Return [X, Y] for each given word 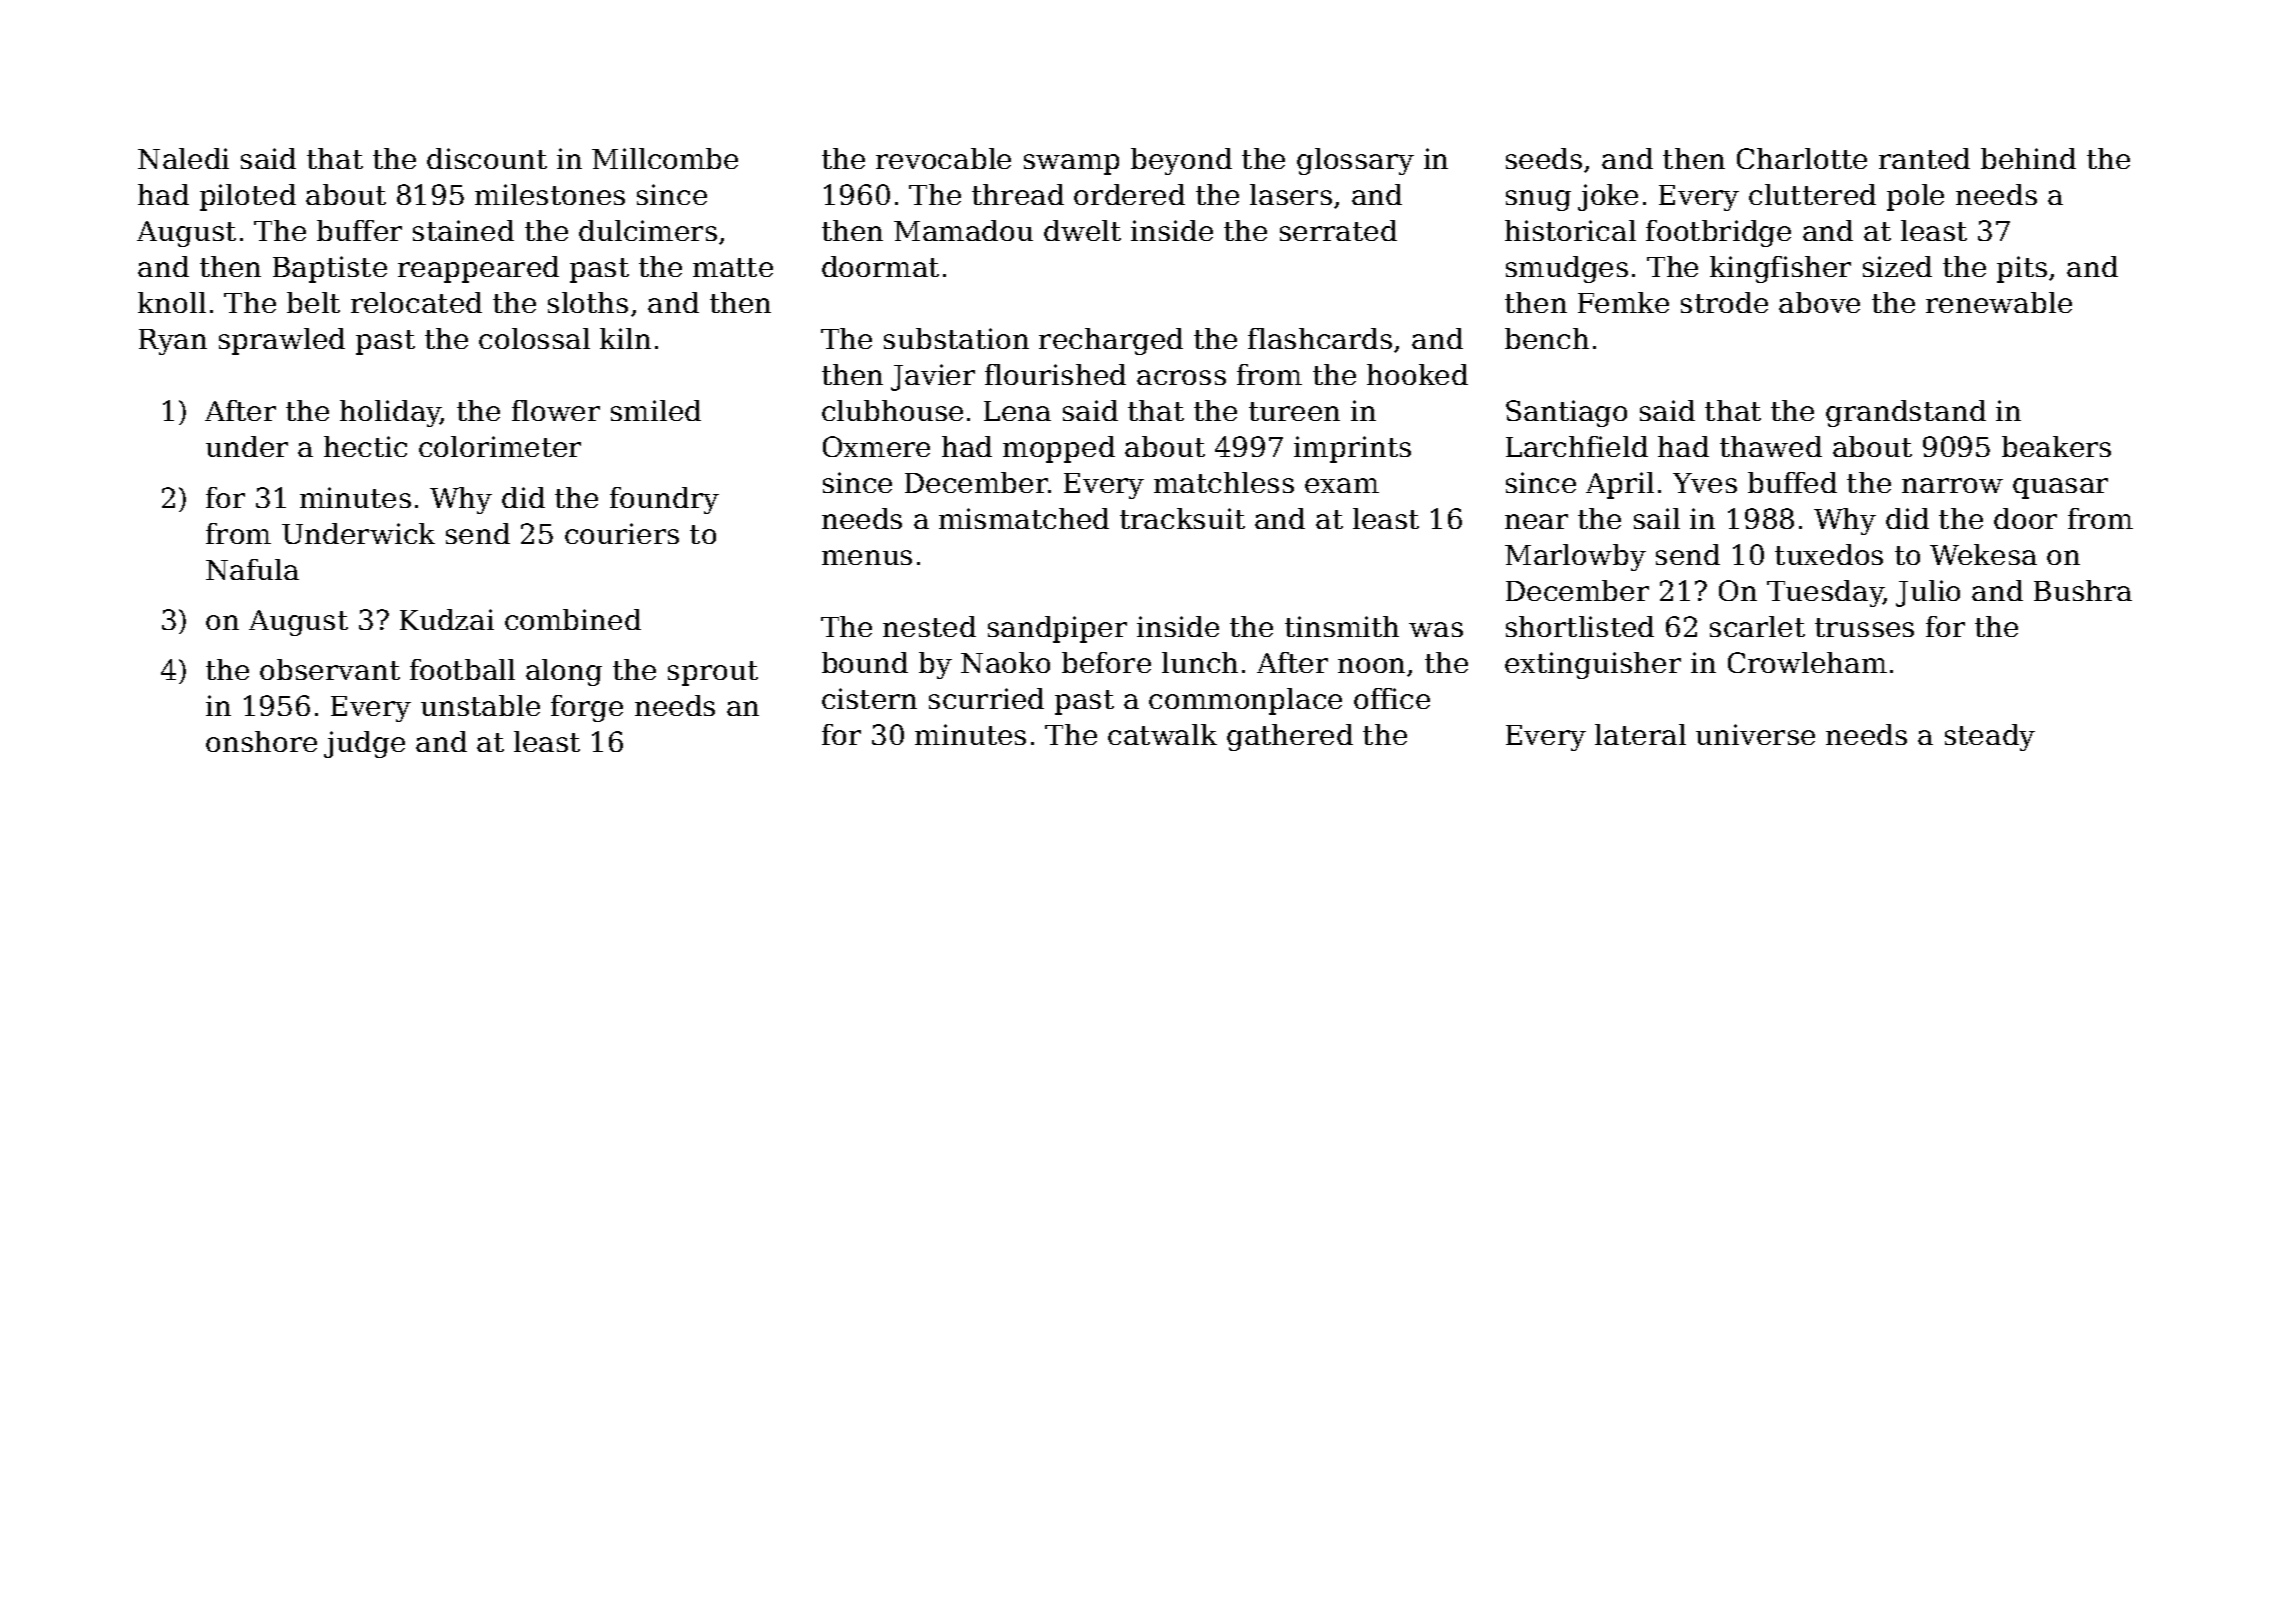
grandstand [1906, 413]
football [462, 669]
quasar [2060, 488]
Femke [1623, 302]
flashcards [1320, 338]
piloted [248, 197]
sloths [588, 302]
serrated [1338, 230]
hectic [365, 446]
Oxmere [876, 446]
